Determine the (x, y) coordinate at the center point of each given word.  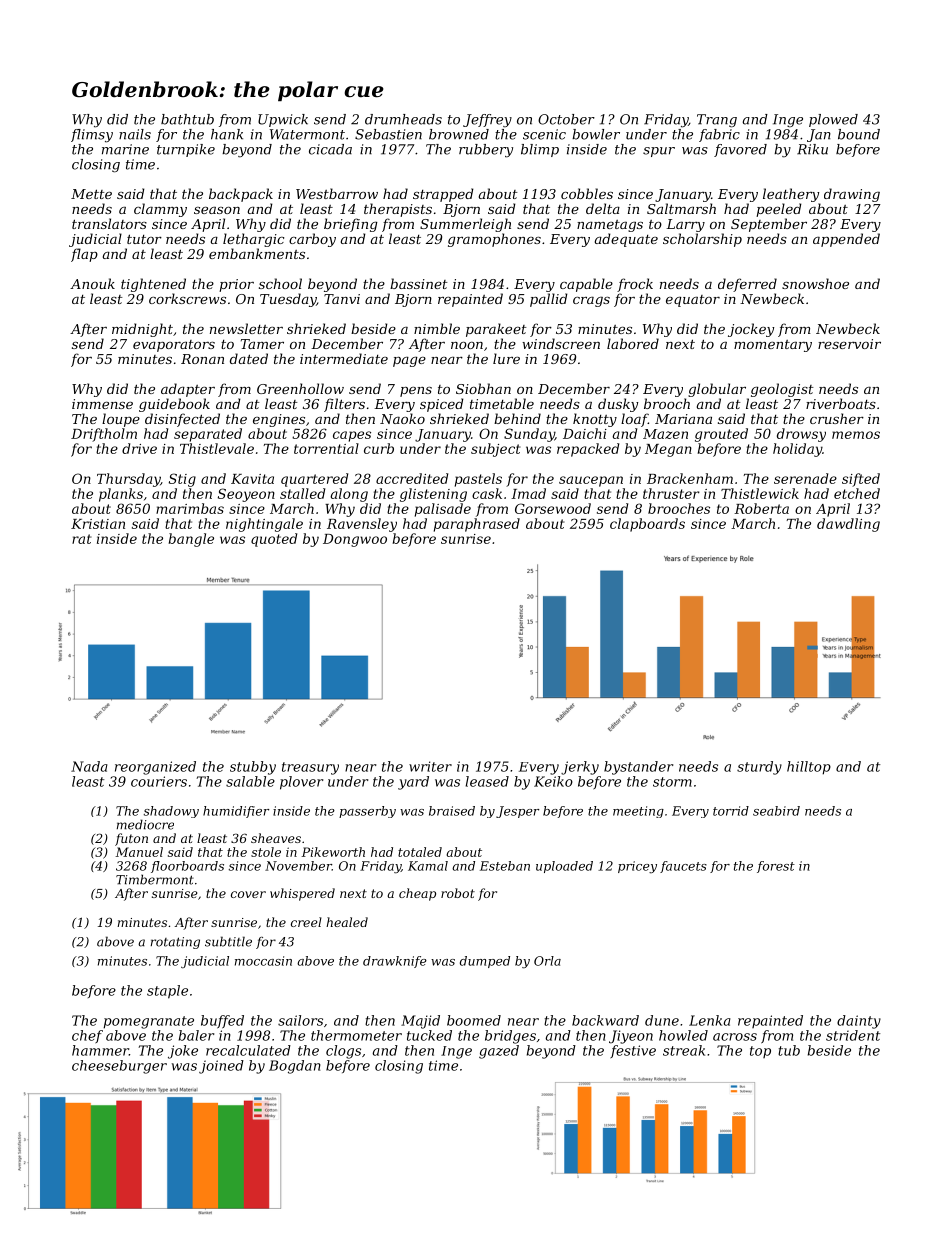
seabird (776, 811)
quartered (314, 480)
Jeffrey (487, 121)
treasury (310, 768)
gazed (499, 1052)
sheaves (276, 838)
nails (135, 134)
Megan (668, 450)
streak (684, 1050)
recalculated (248, 1050)
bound (859, 134)
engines (279, 420)
